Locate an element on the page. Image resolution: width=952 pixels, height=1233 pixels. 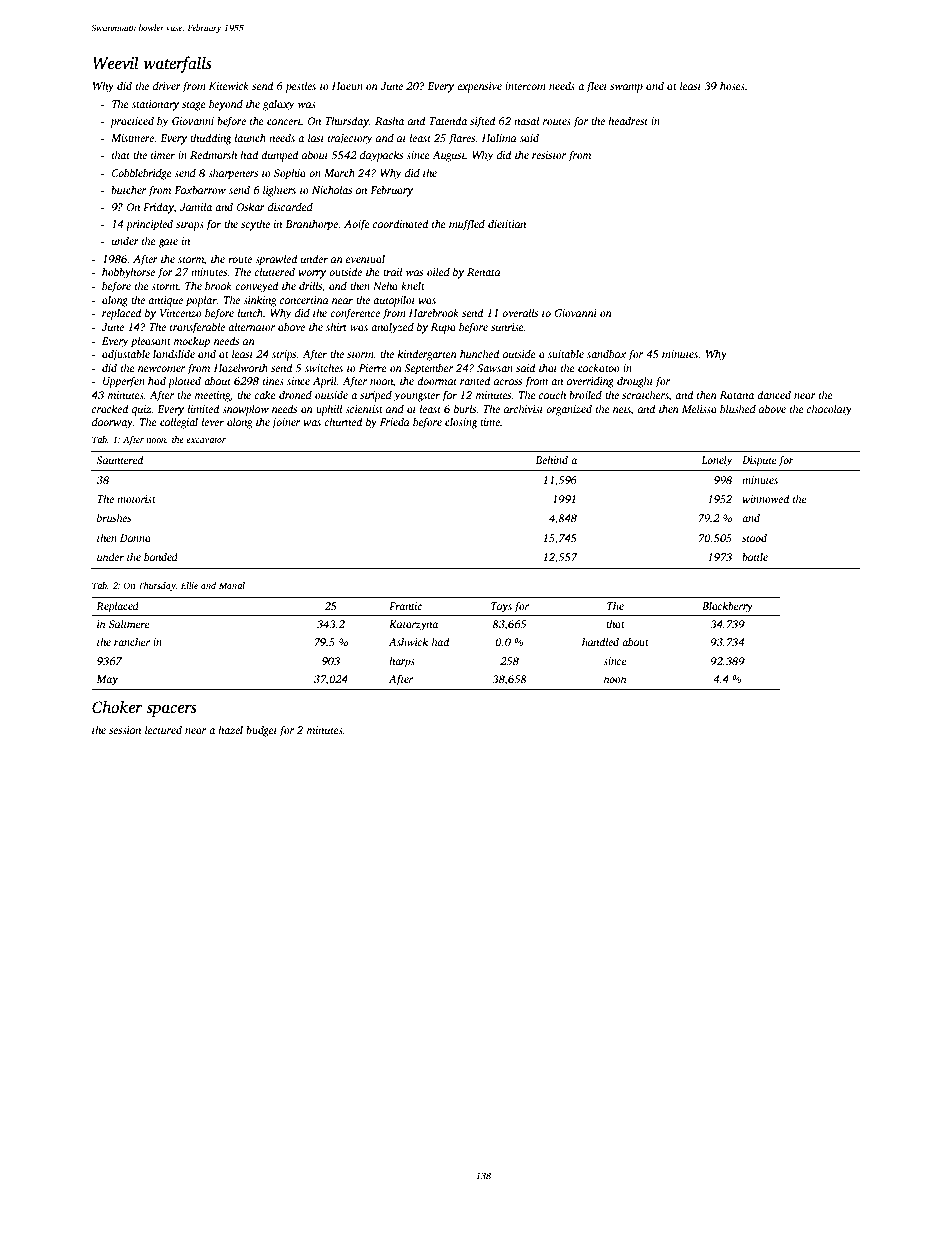
joiner is located at coordinates (286, 423).
